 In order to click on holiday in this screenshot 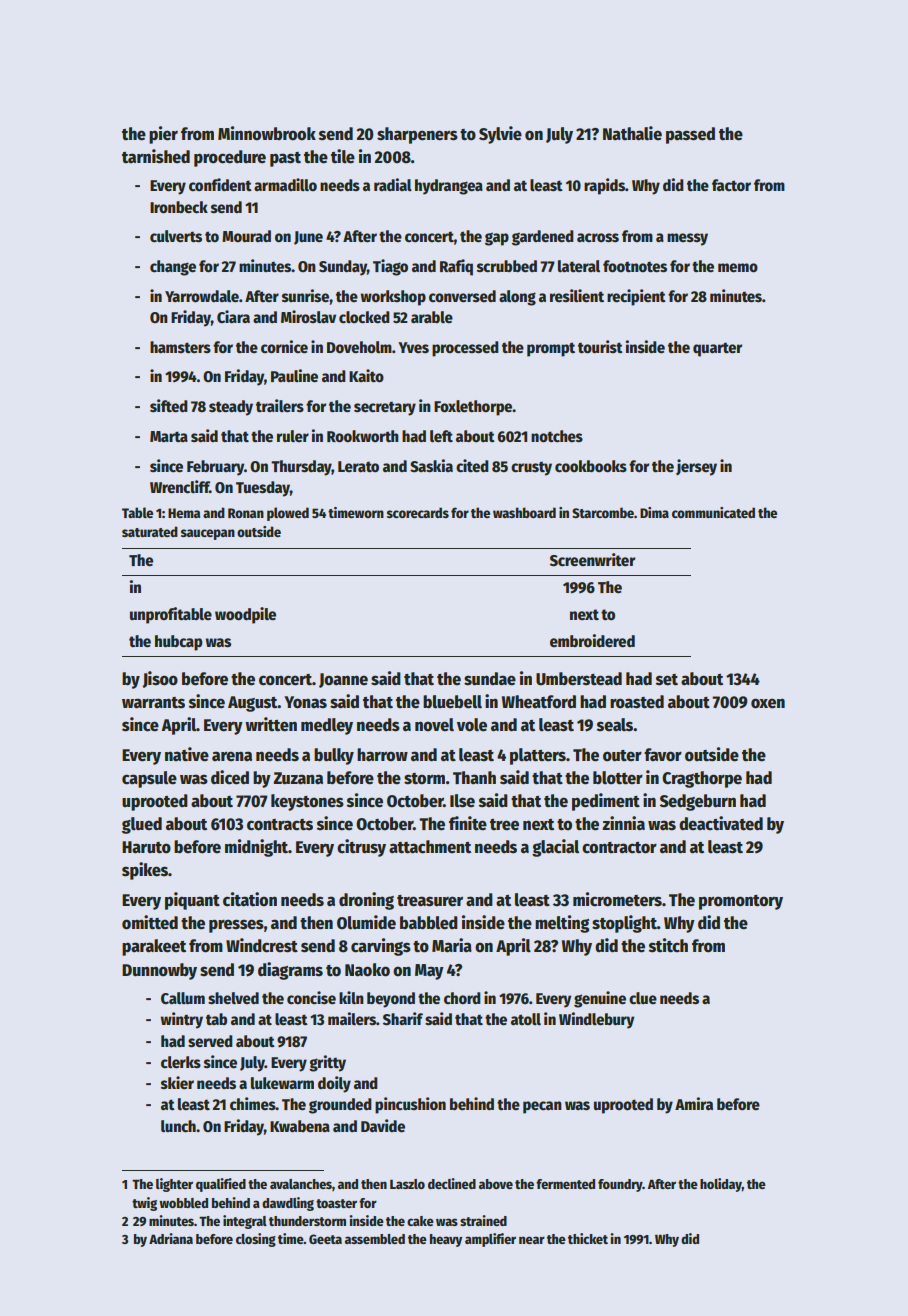, I will do `click(721, 1185)`.
